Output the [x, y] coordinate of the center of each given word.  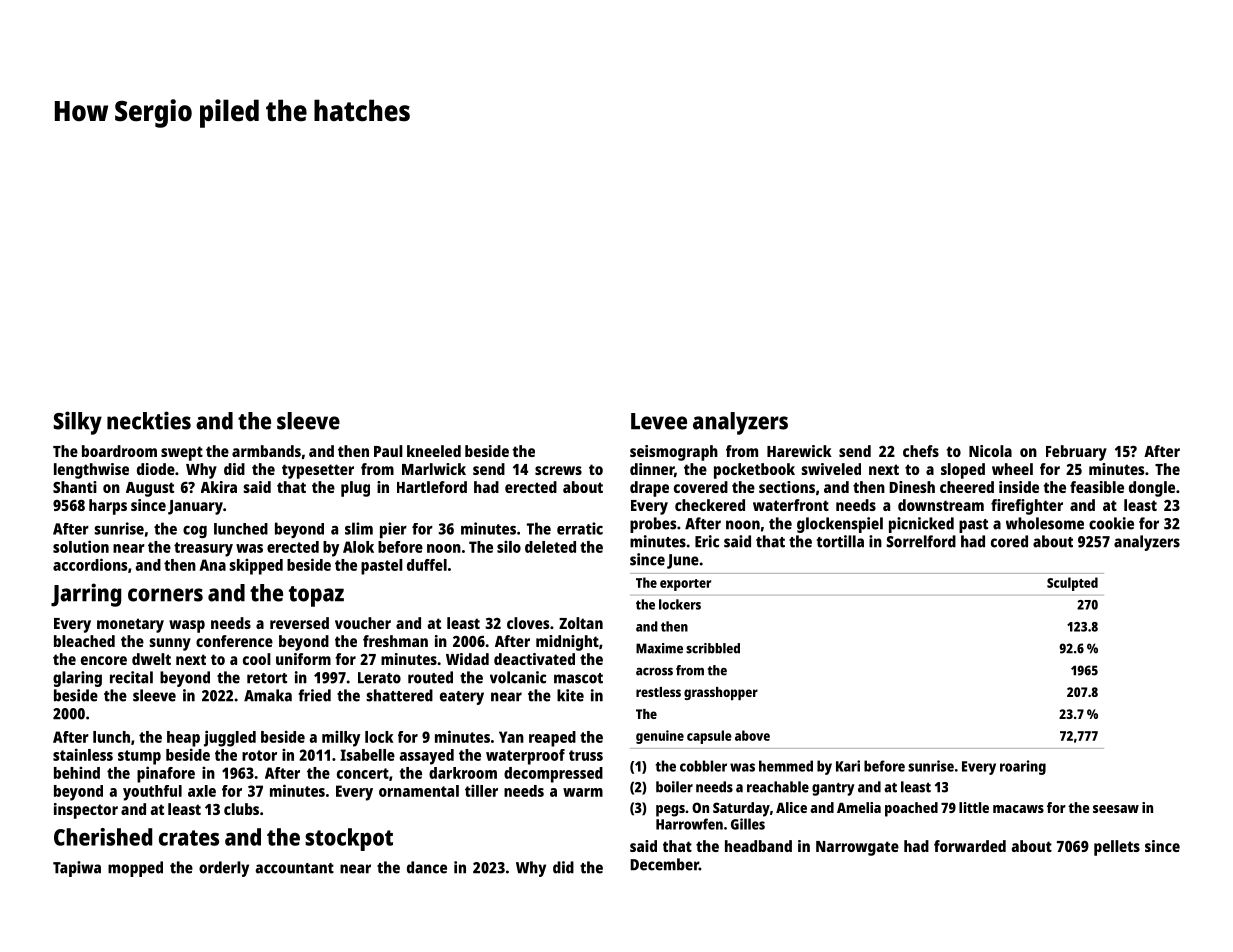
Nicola [990, 451]
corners [165, 595]
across [654, 671]
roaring [1023, 767]
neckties [149, 420]
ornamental [419, 791]
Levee [659, 421]
